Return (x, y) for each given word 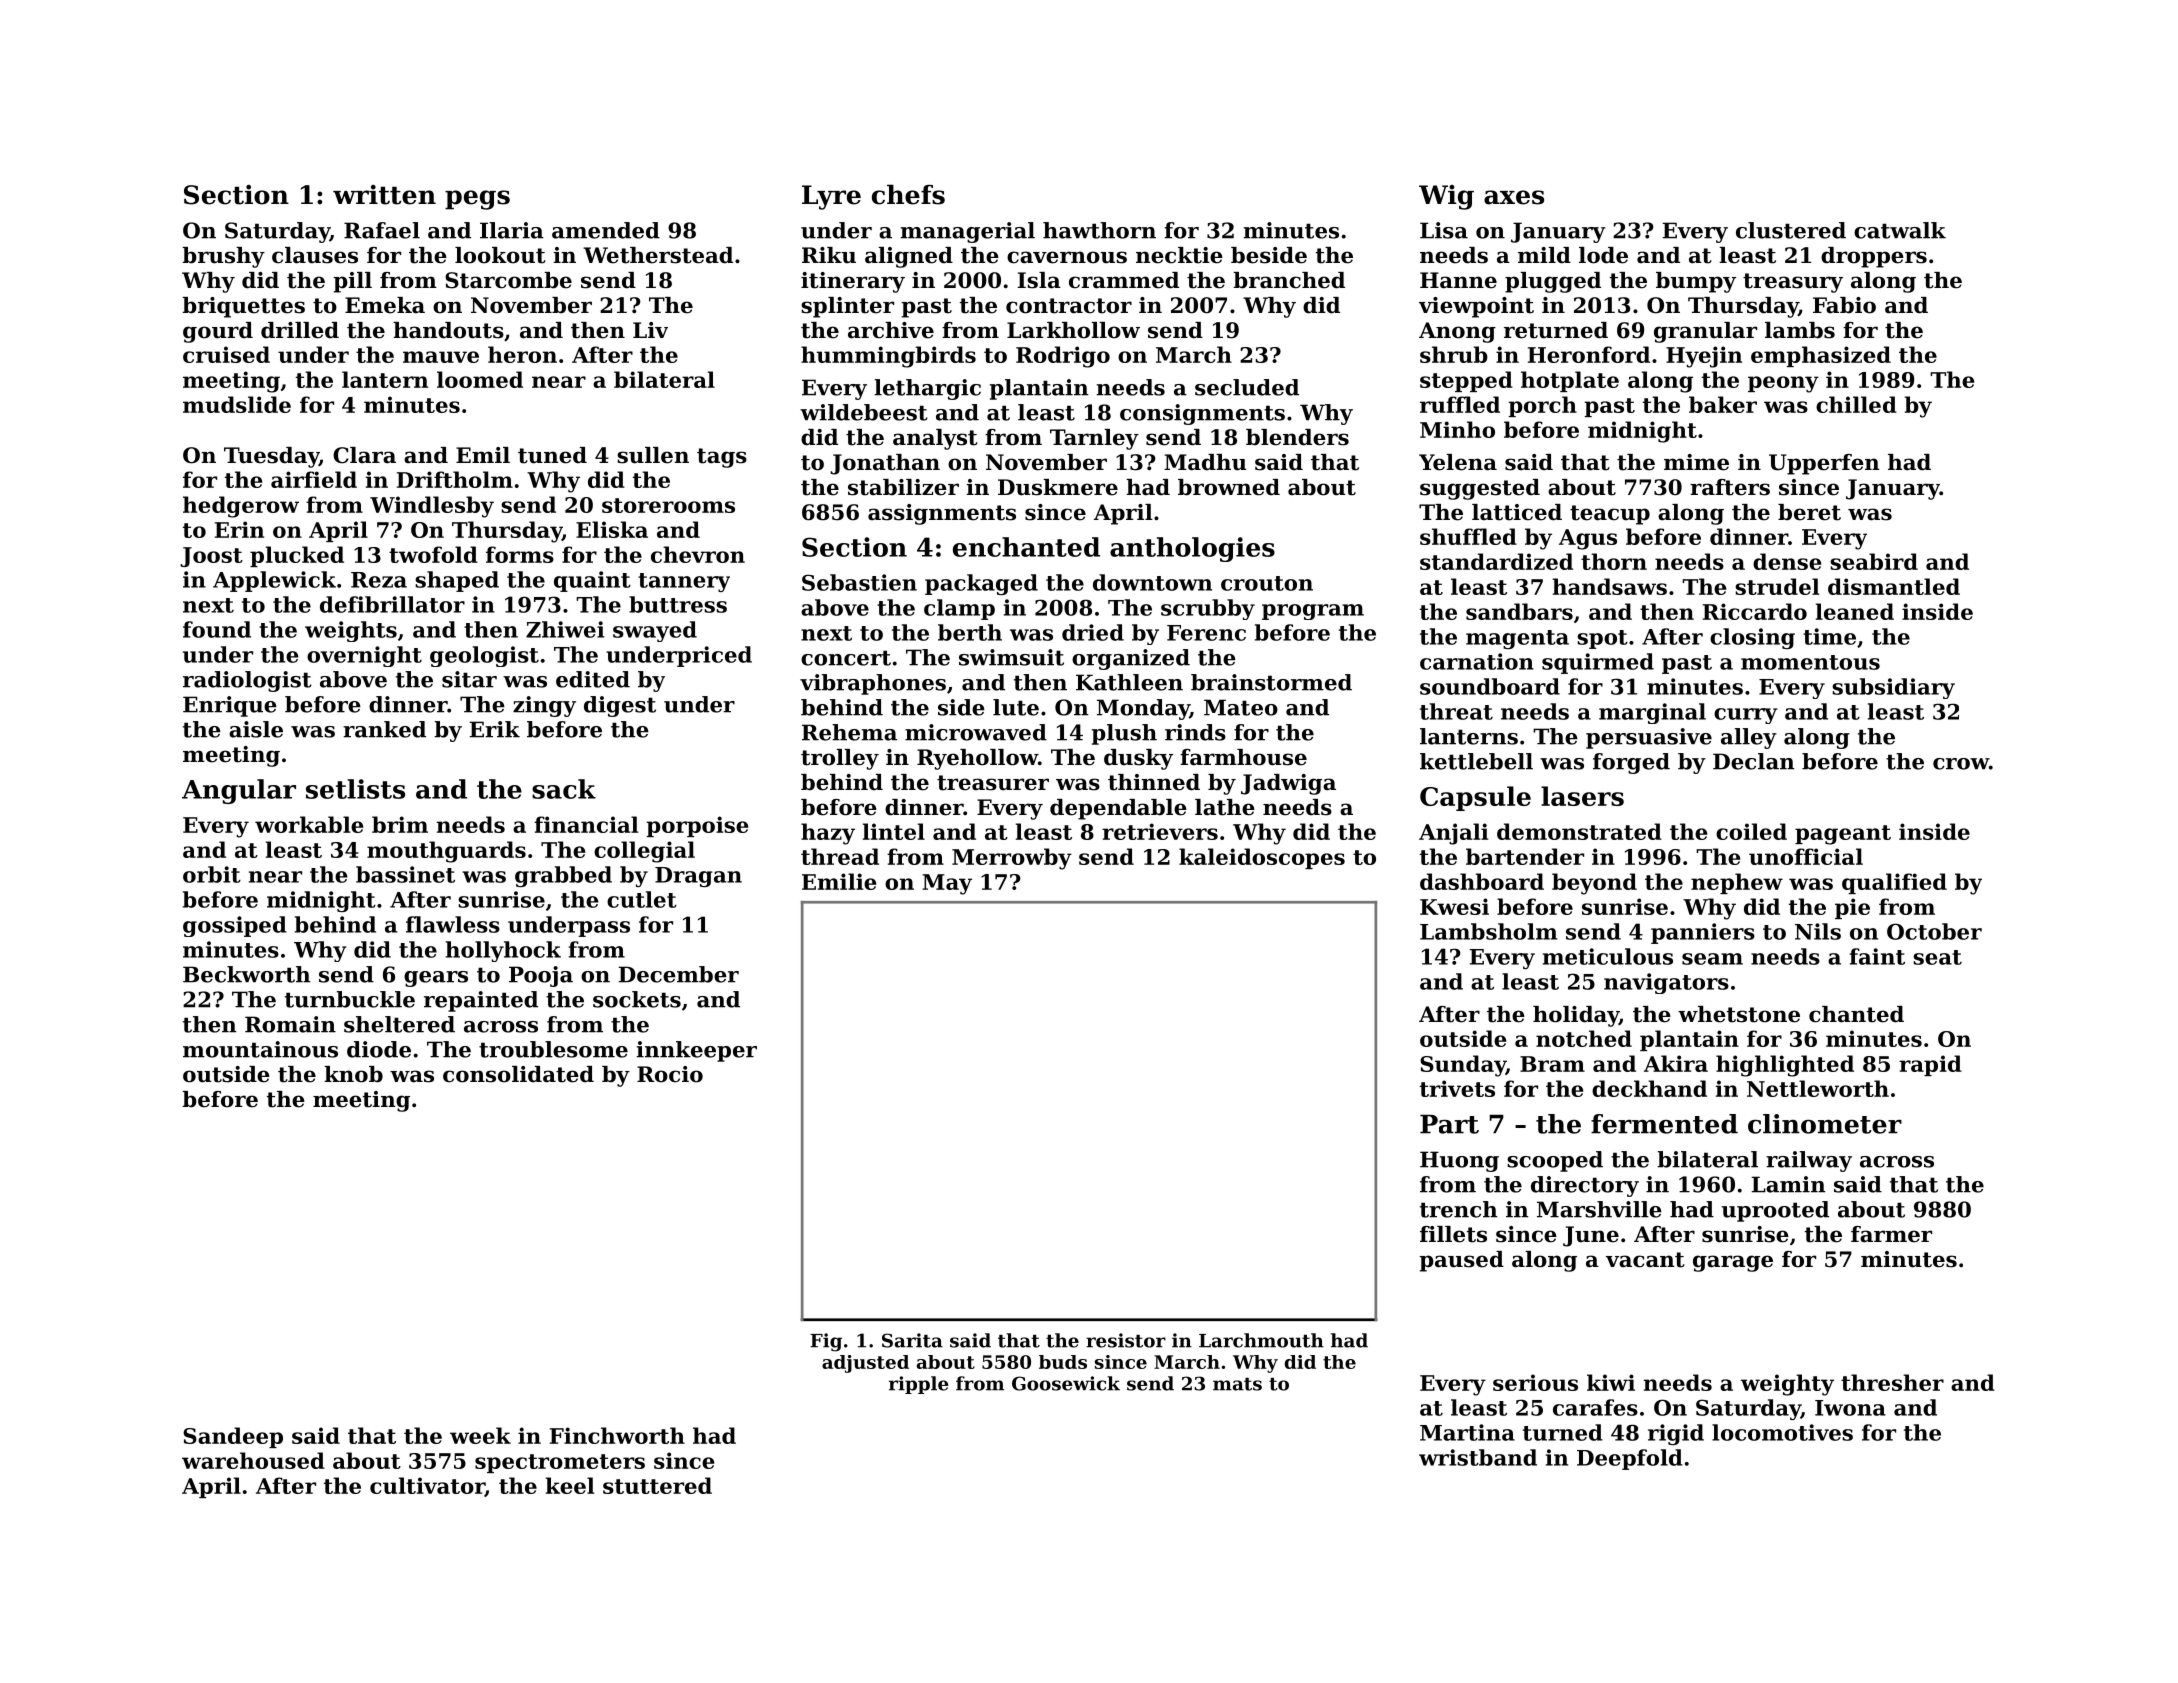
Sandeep (233, 1437)
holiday (1576, 1016)
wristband (1478, 1457)
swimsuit (1011, 657)
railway (1809, 1161)
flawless (453, 924)
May (947, 884)
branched (1289, 280)
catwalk (1900, 230)
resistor (1126, 1340)
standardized (1496, 561)
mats (1237, 1384)
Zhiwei (565, 629)
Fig (826, 1342)
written (384, 195)
